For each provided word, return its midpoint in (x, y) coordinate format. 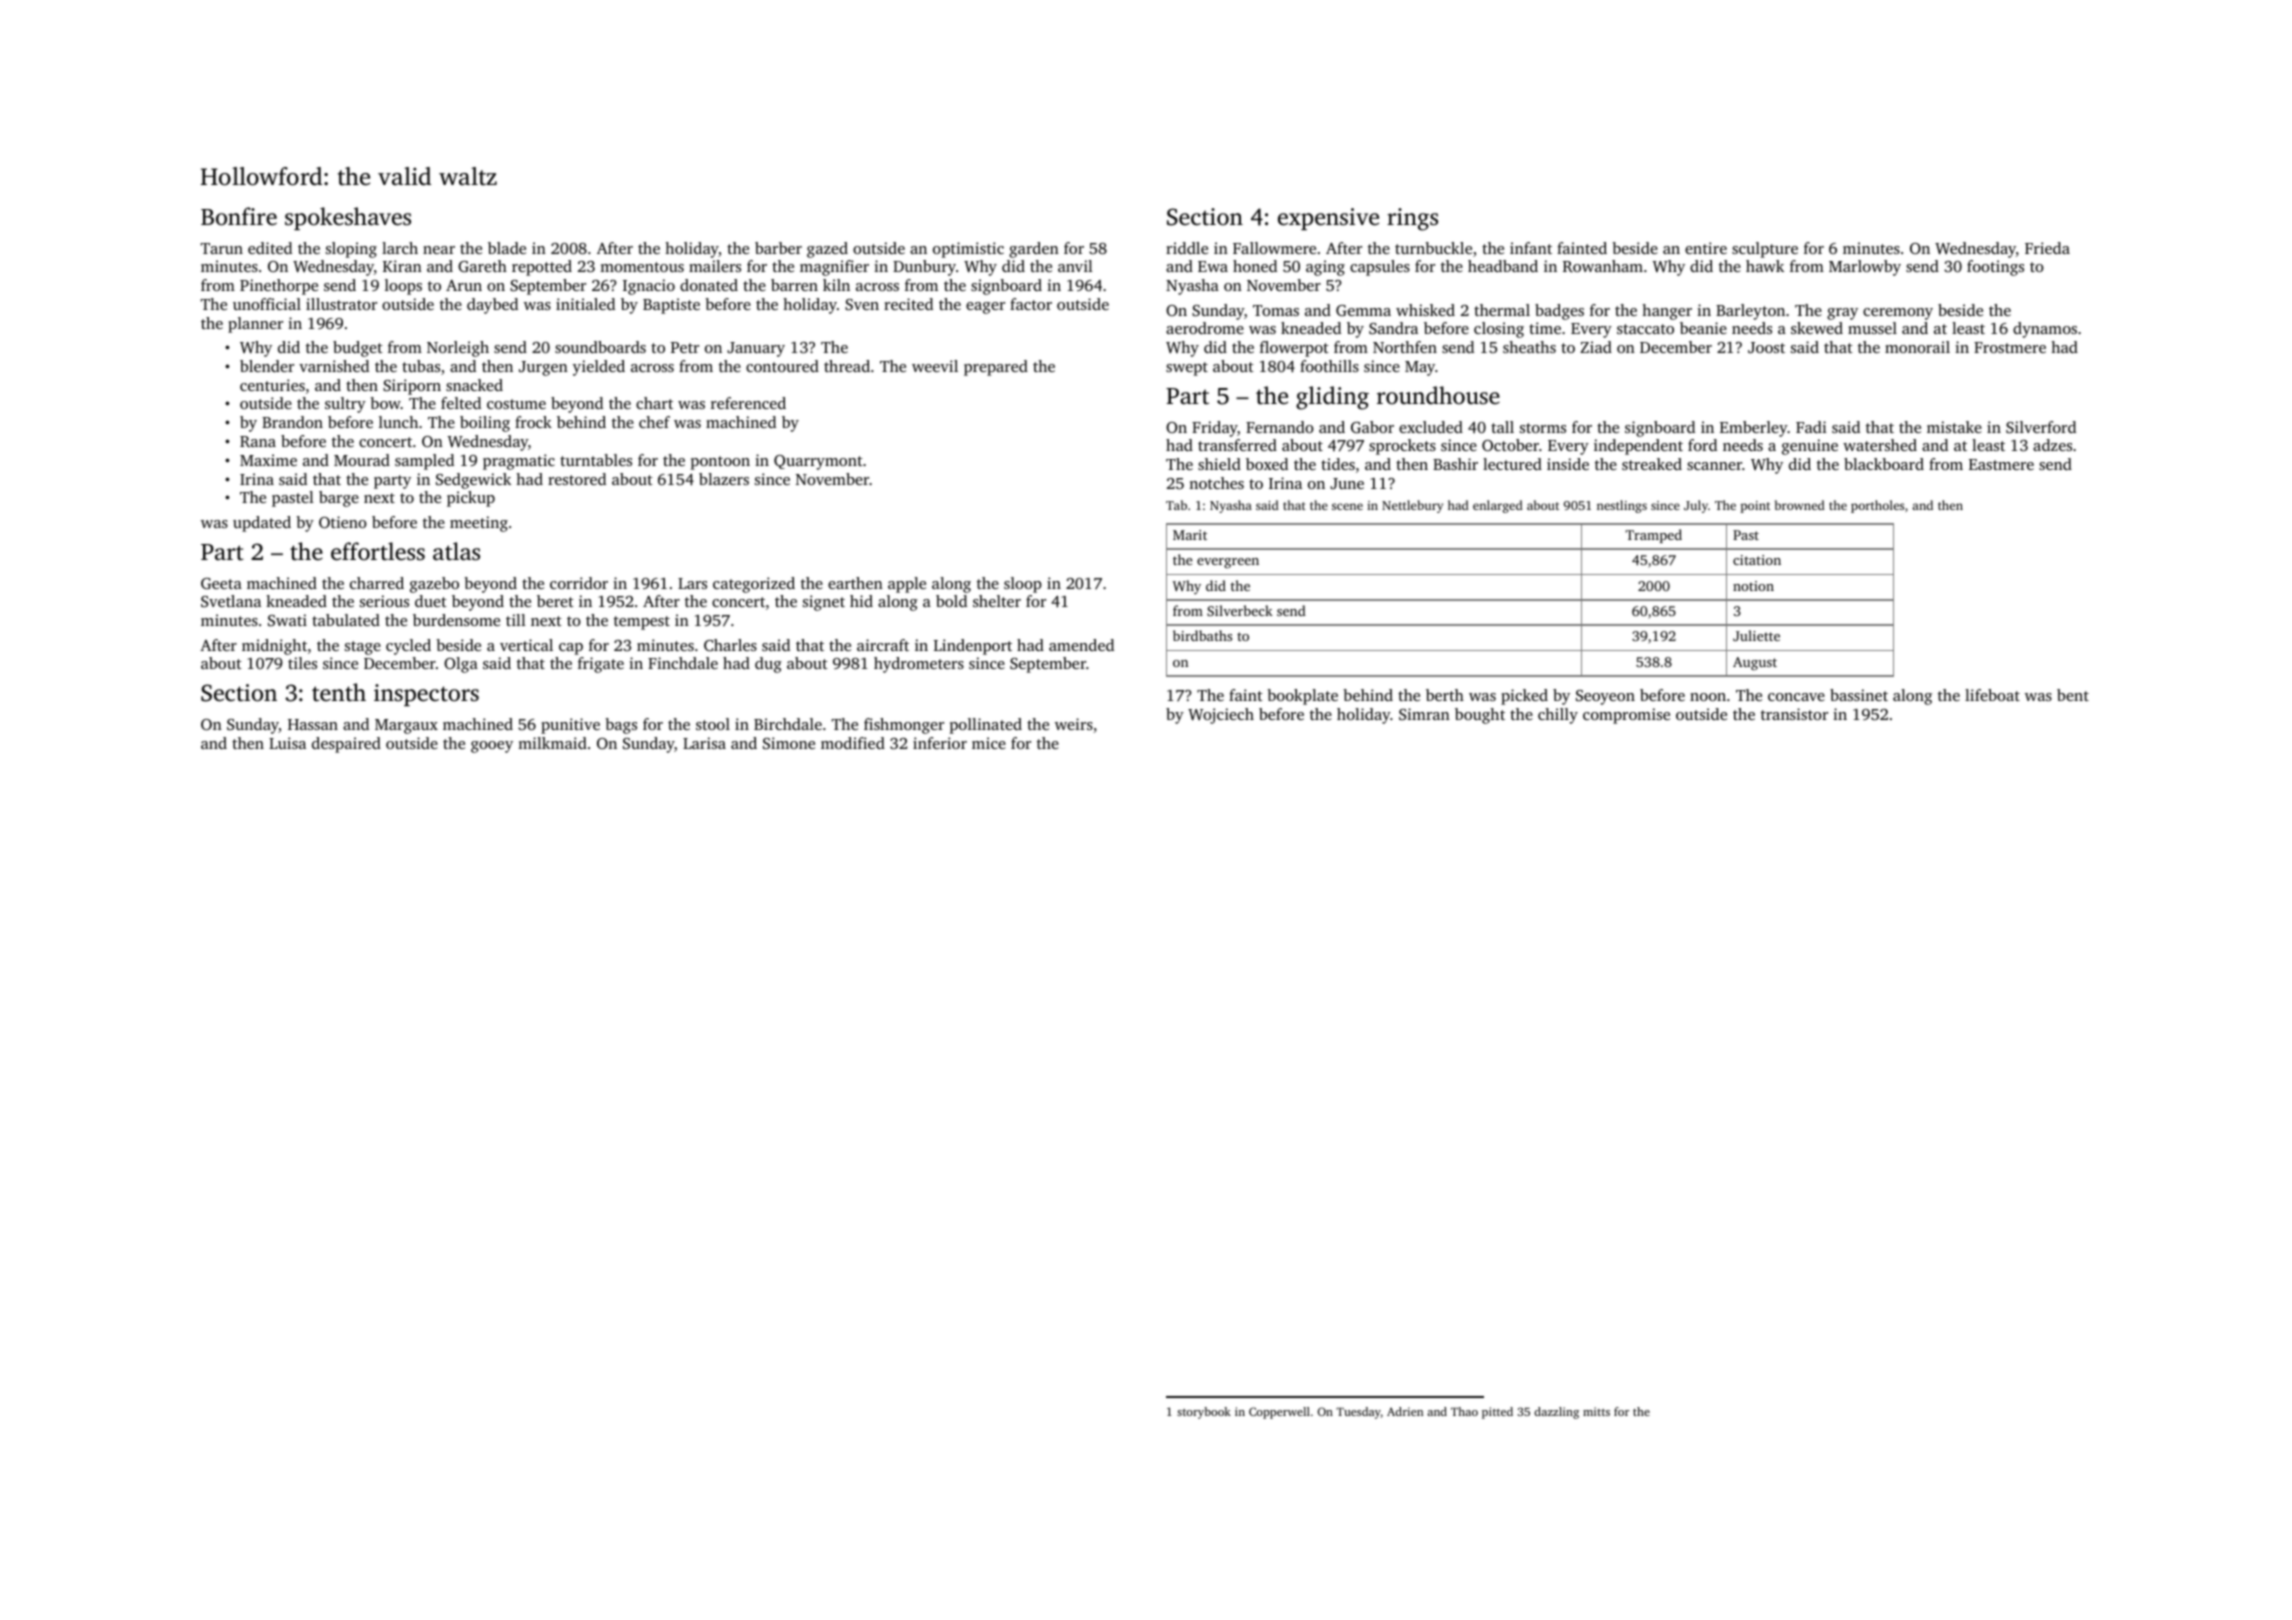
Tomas (1276, 310)
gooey (492, 747)
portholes (1877, 506)
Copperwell (1279, 1413)
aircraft (883, 645)
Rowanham (1603, 266)
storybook (1204, 1413)
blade (507, 248)
